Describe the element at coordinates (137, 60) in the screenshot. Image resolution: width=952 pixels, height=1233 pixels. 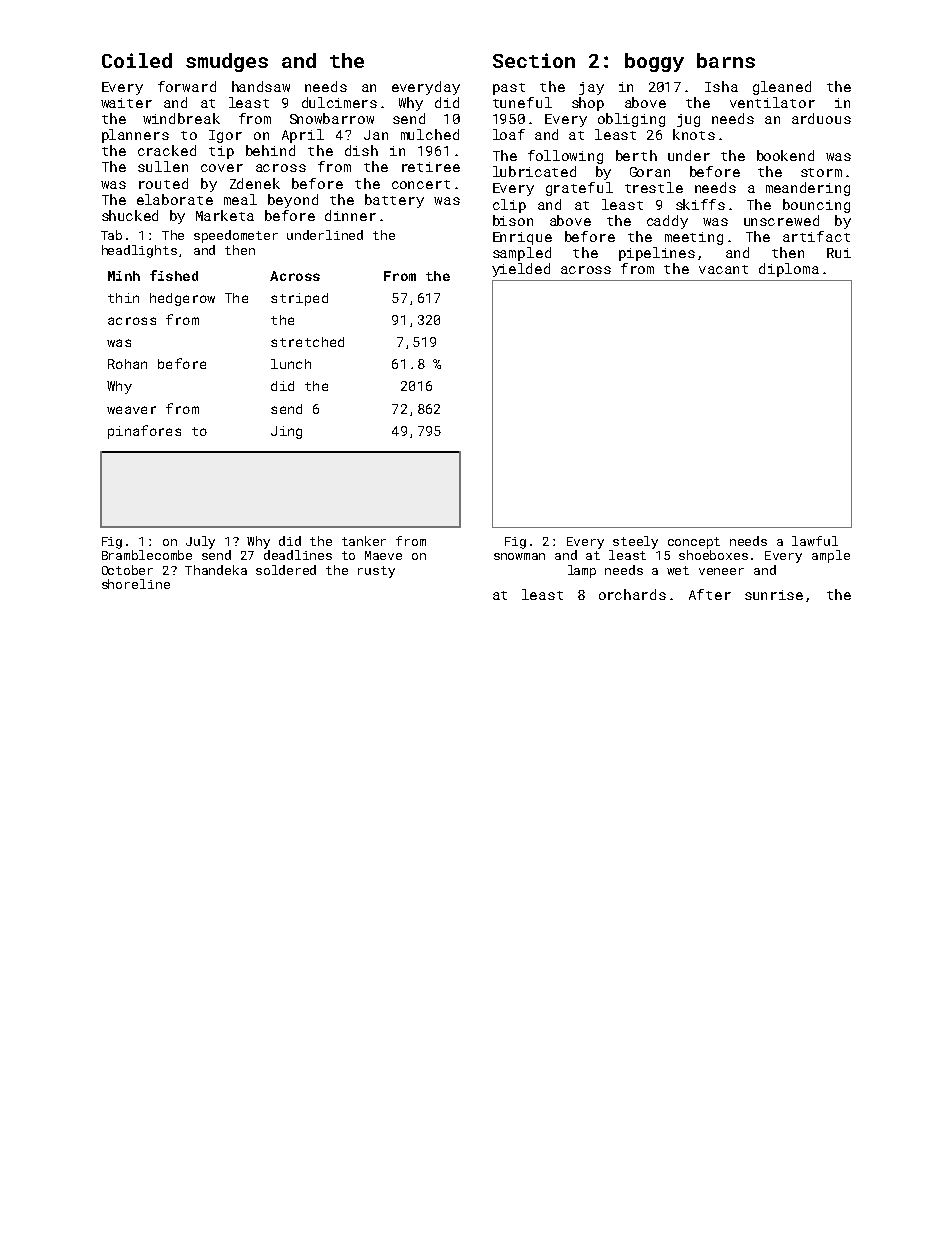
I see `Coiled` at that location.
